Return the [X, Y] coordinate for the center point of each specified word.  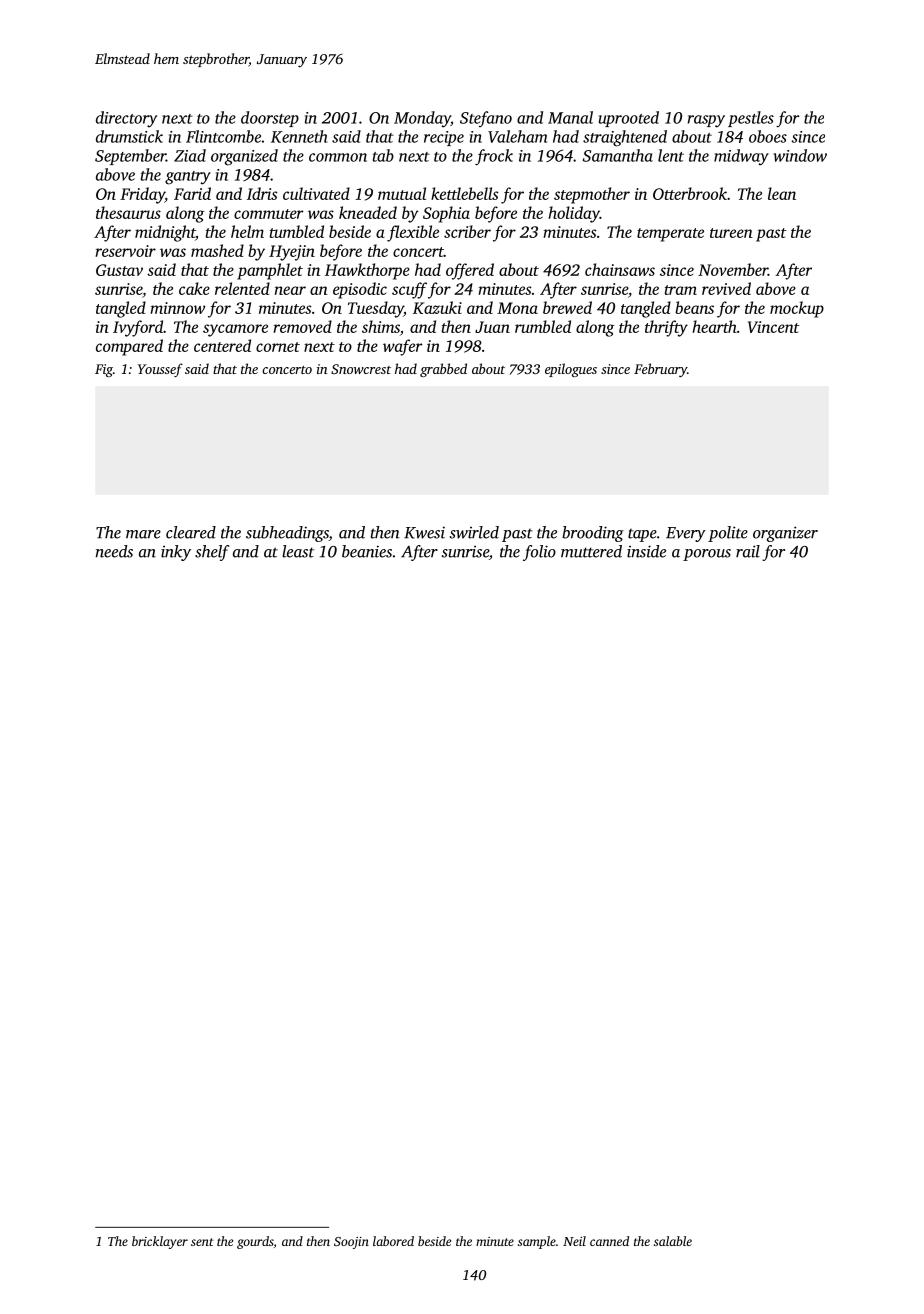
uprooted [629, 119]
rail [748, 551]
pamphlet [270, 271]
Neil [574, 1241]
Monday [422, 119]
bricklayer [160, 1242]
